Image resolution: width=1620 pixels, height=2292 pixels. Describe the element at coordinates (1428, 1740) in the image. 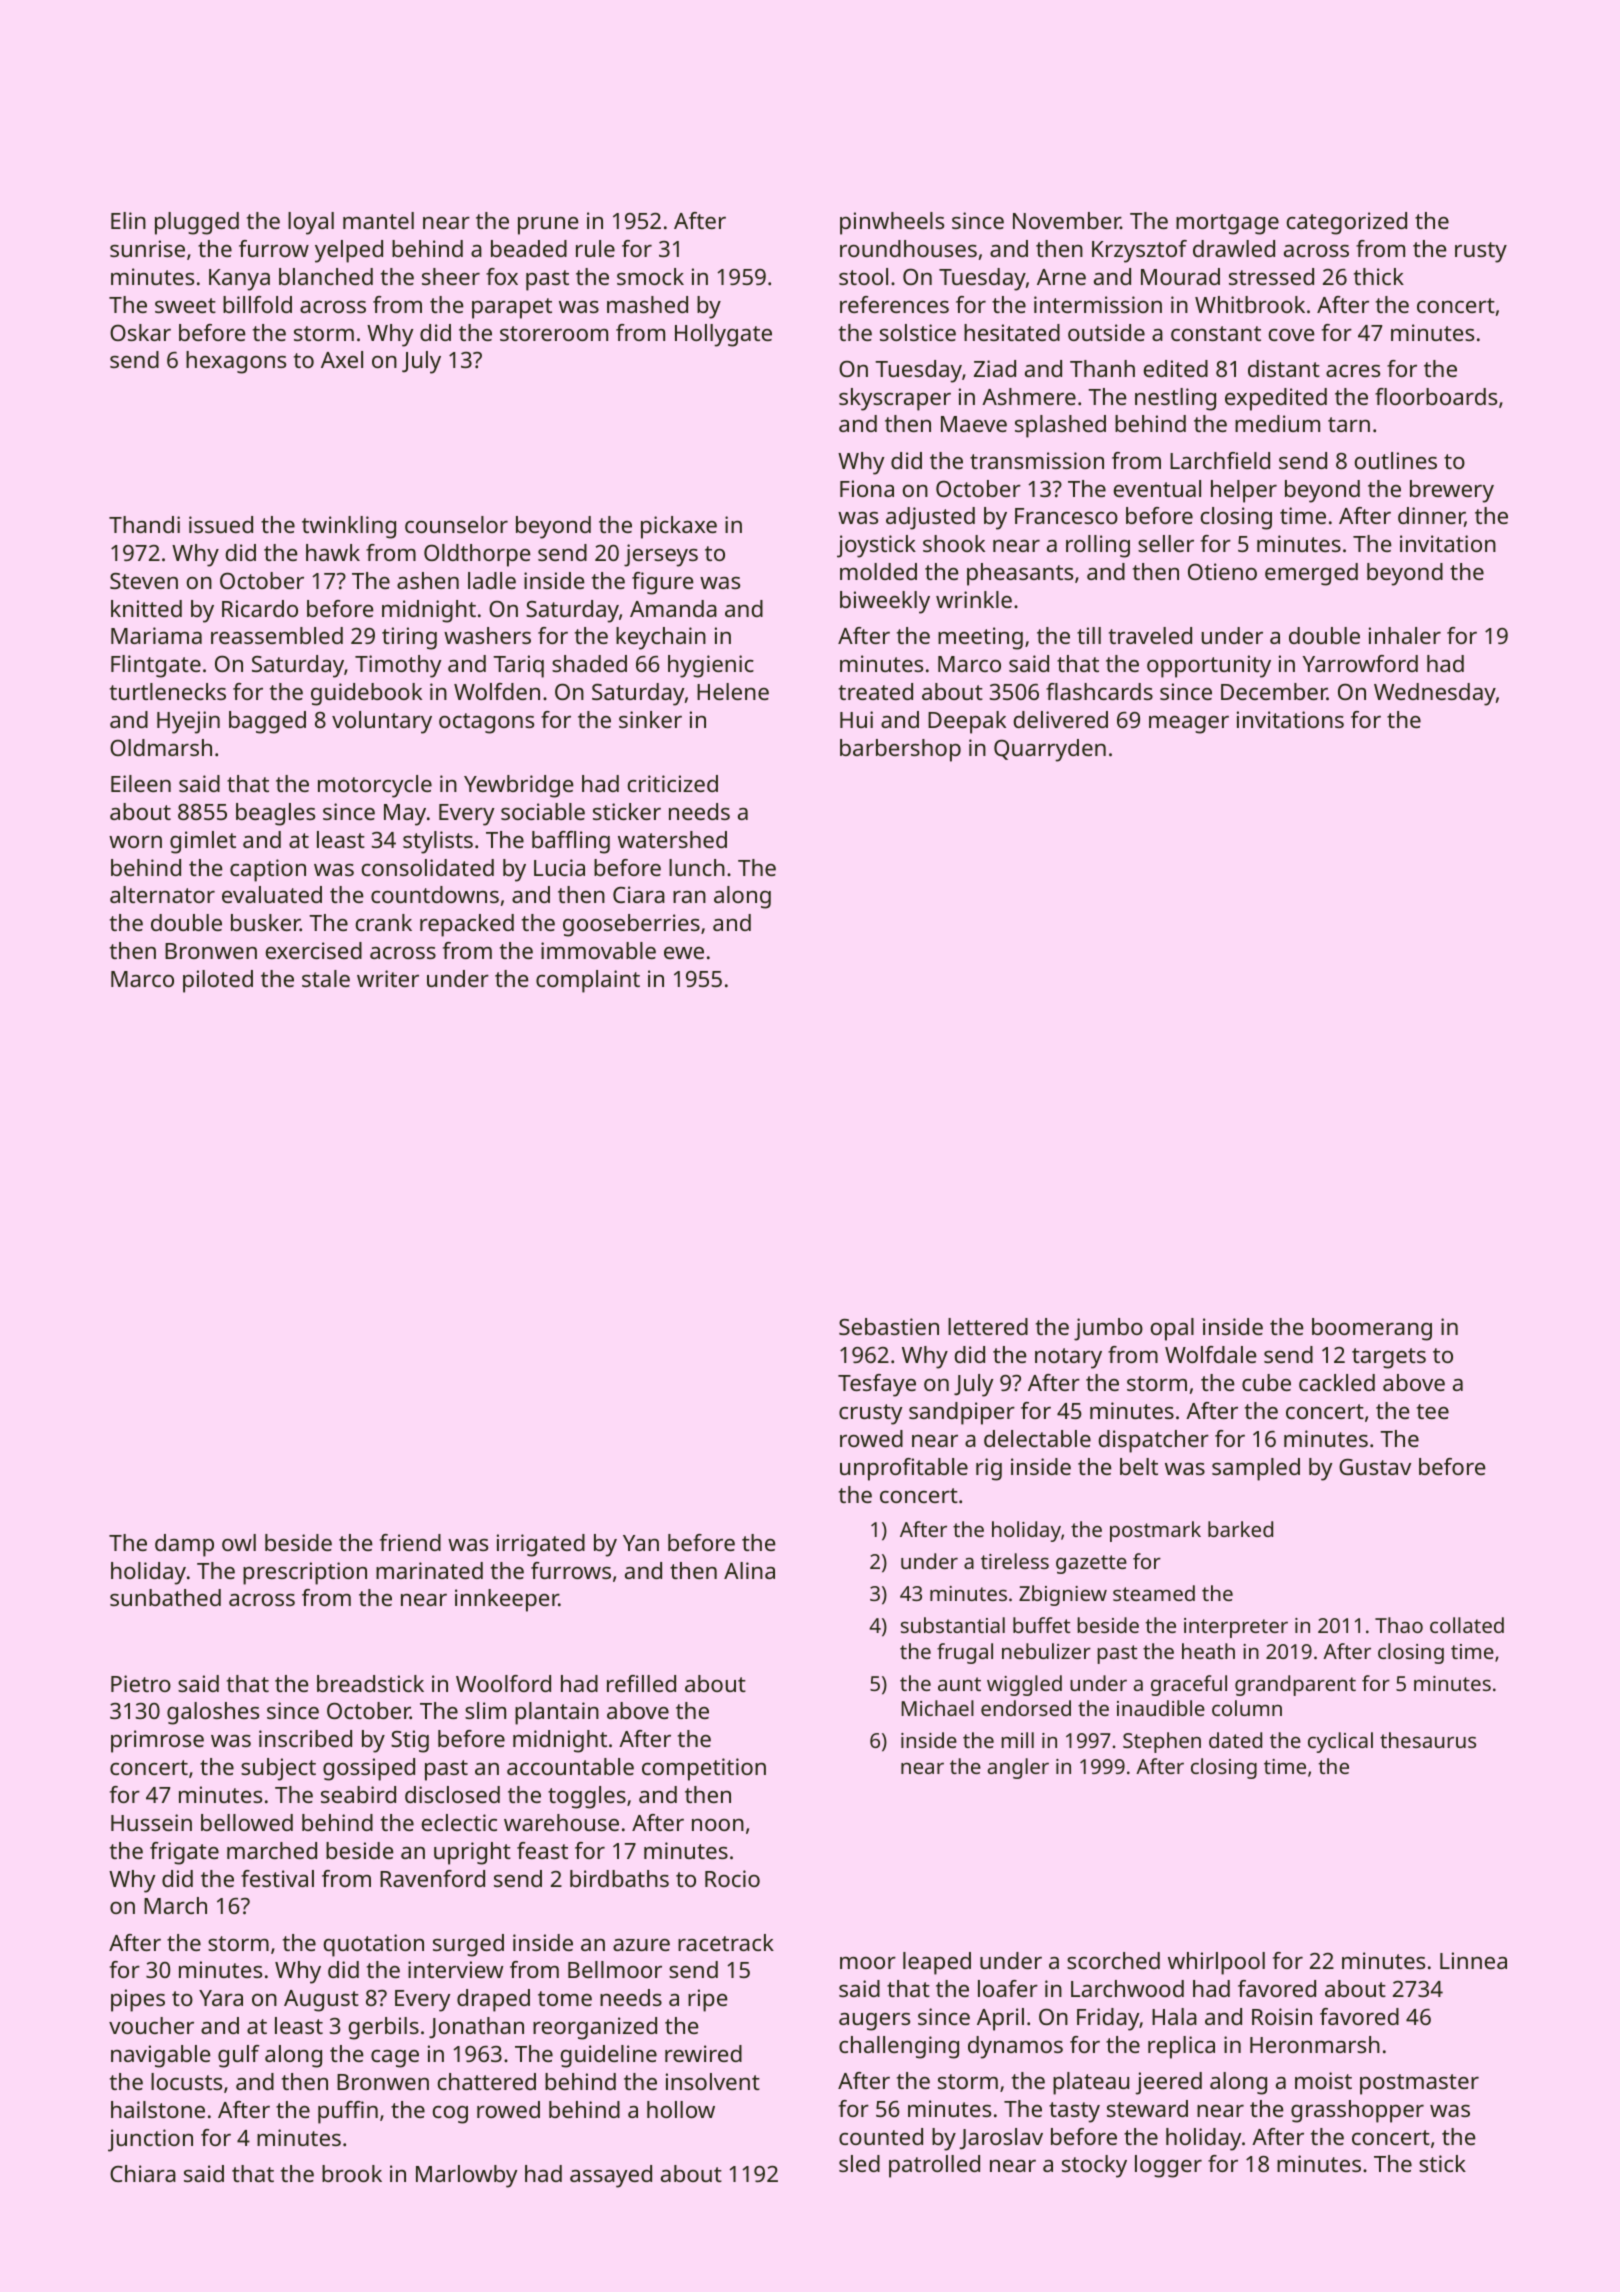

I see `thesaurus` at that location.
